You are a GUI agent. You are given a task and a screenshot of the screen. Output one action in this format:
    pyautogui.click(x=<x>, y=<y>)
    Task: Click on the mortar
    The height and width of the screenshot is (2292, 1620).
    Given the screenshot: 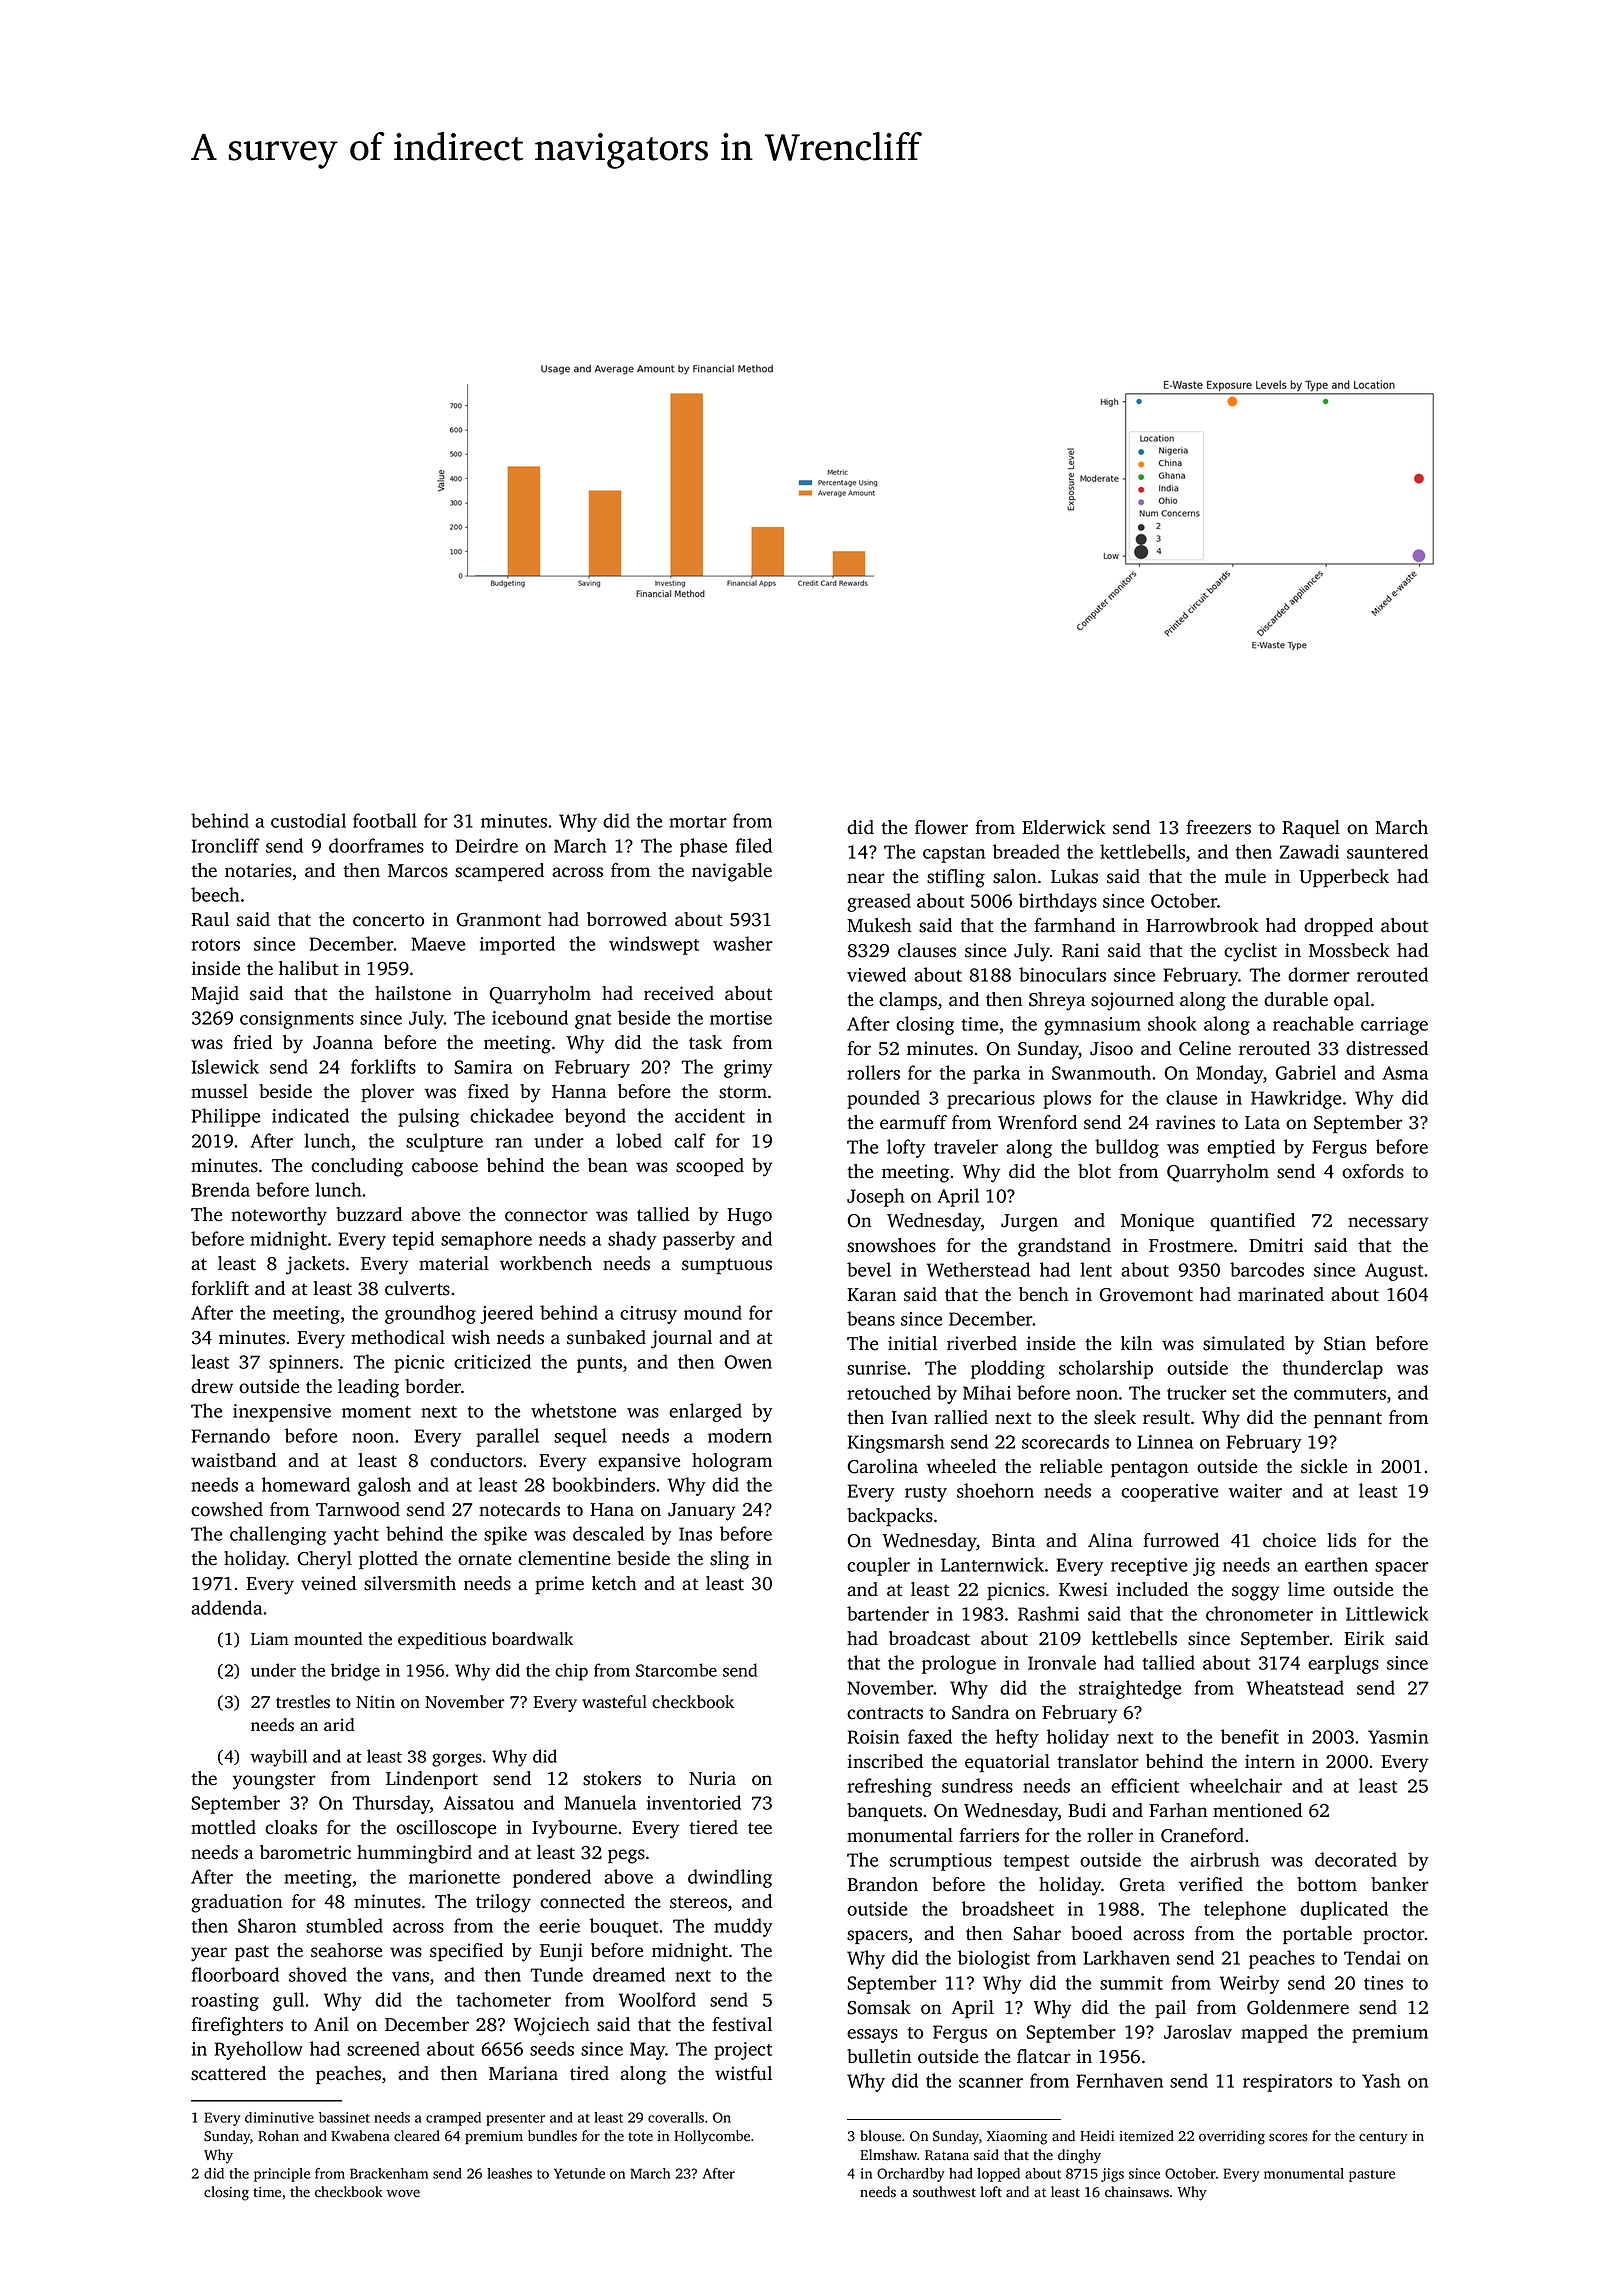 What is the action you would take?
    pyautogui.click(x=698, y=822)
